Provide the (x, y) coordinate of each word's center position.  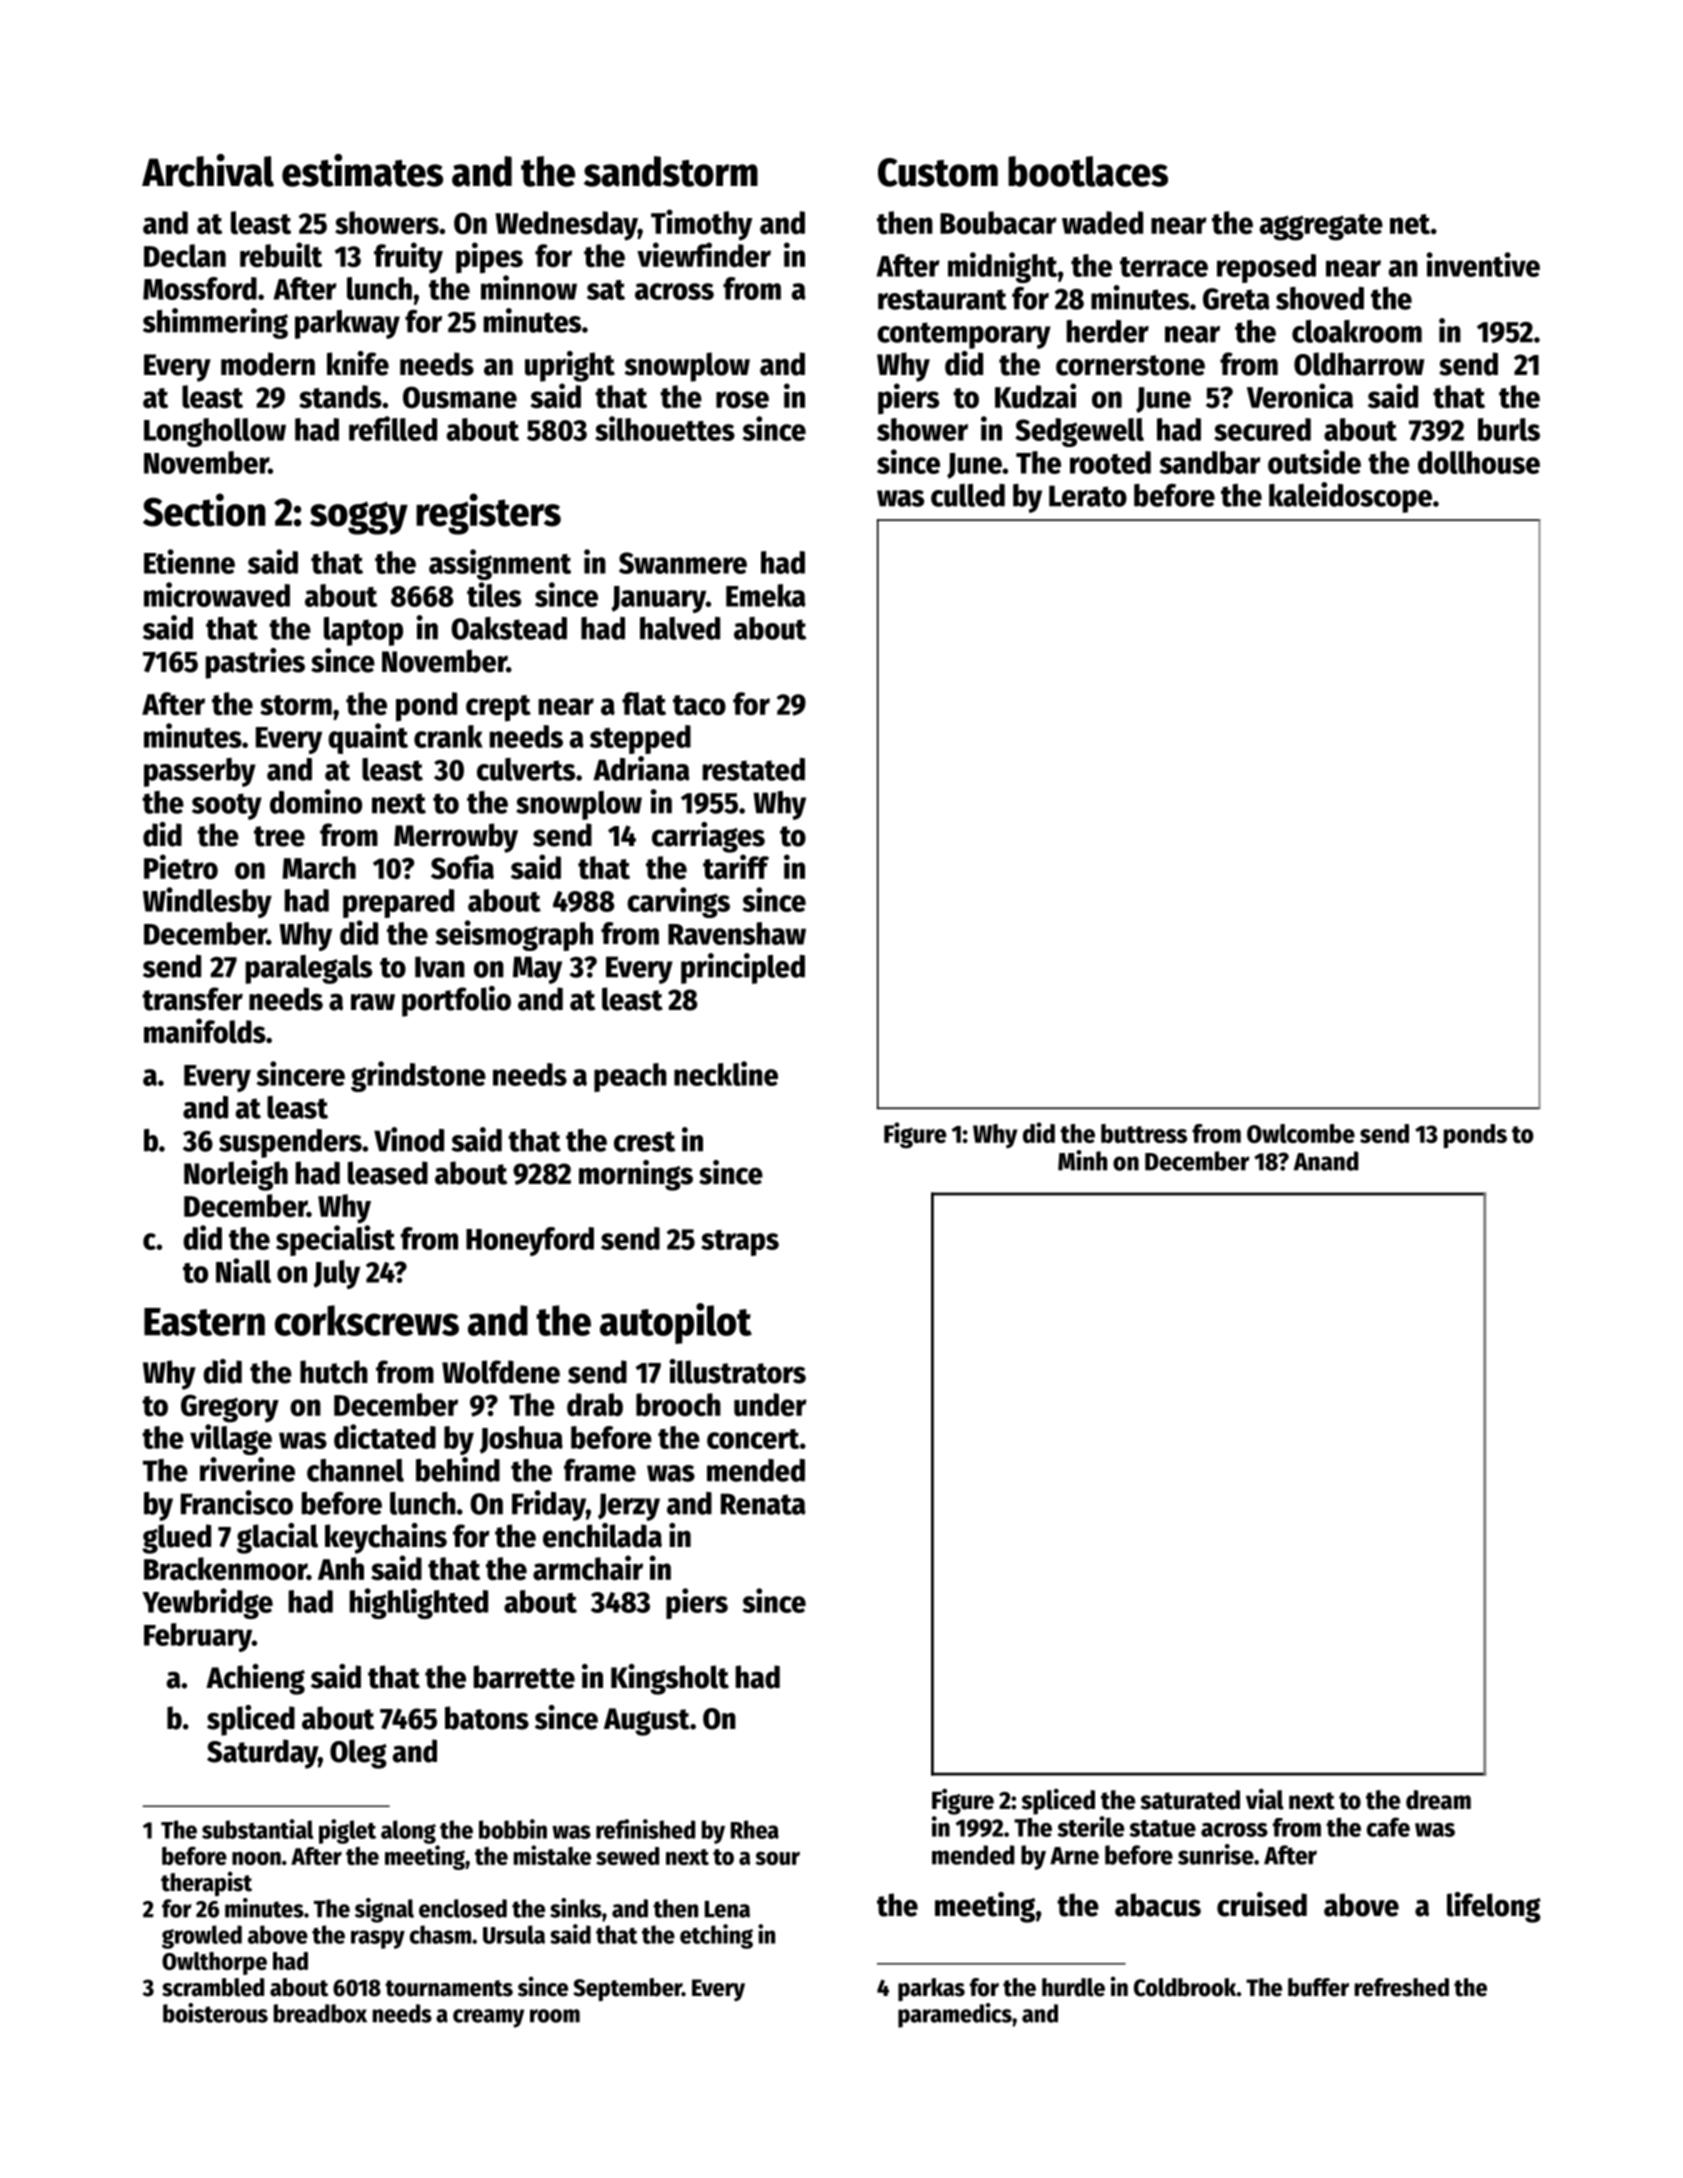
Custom (938, 172)
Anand (1326, 1161)
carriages (708, 837)
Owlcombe (1301, 1133)
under (770, 1405)
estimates (362, 170)
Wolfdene (501, 1372)
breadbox (320, 2013)
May (537, 970)
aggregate (1321, 227)
